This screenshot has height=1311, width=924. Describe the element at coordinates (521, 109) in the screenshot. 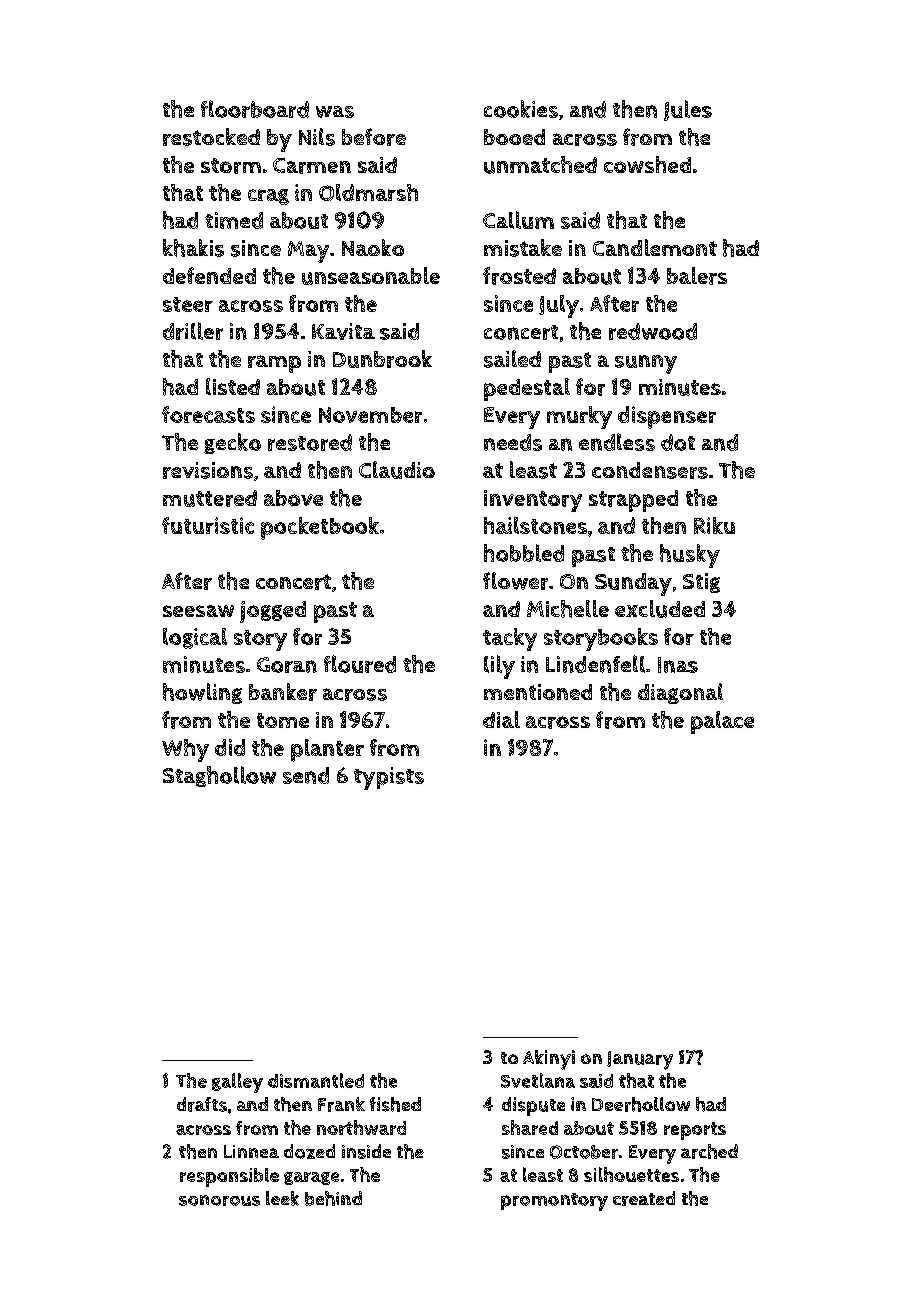

I see `cookies` at that location.
